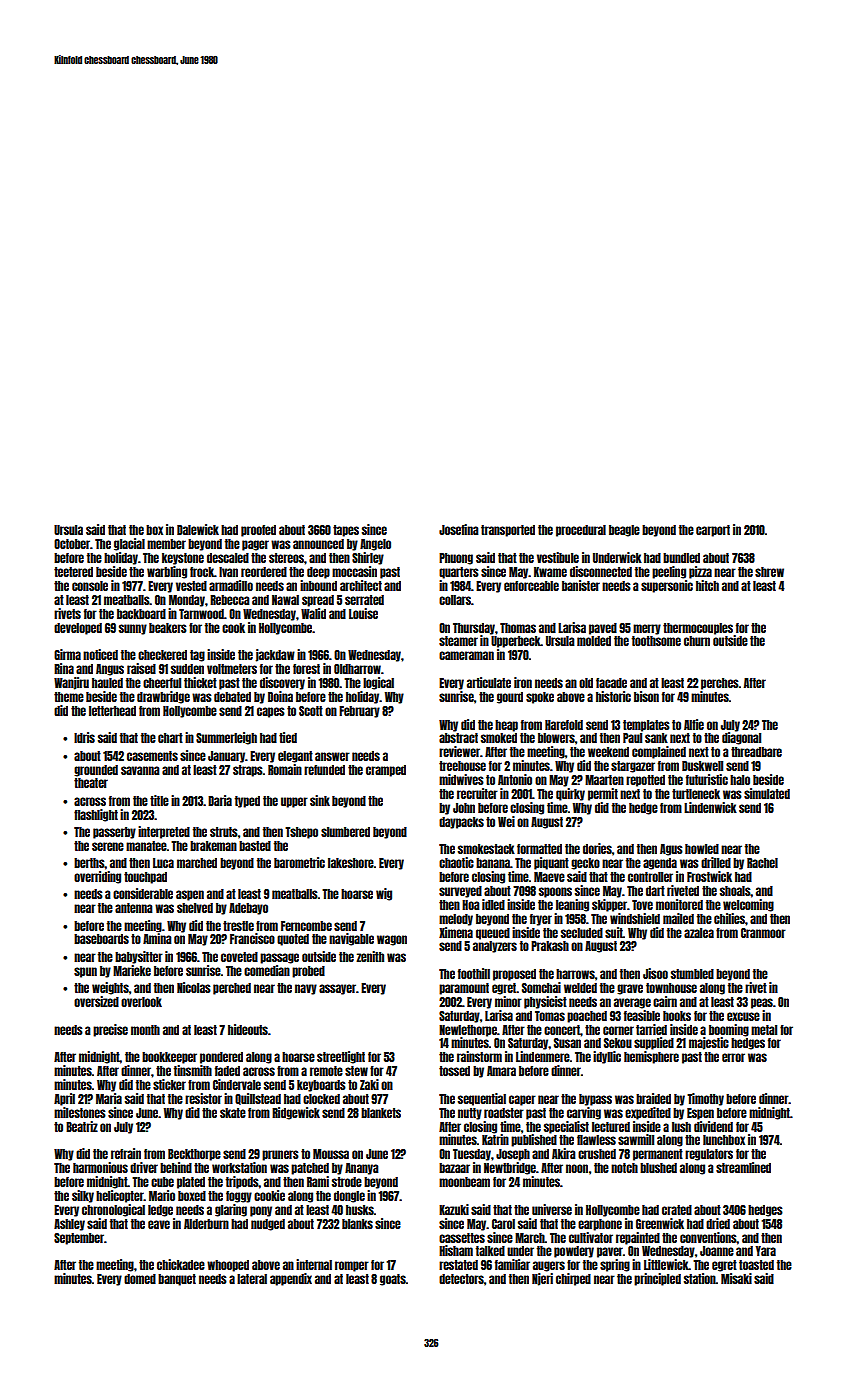  Describe the element at coordinates (320, 800) in the screenshot. I see `sink` at that location.
